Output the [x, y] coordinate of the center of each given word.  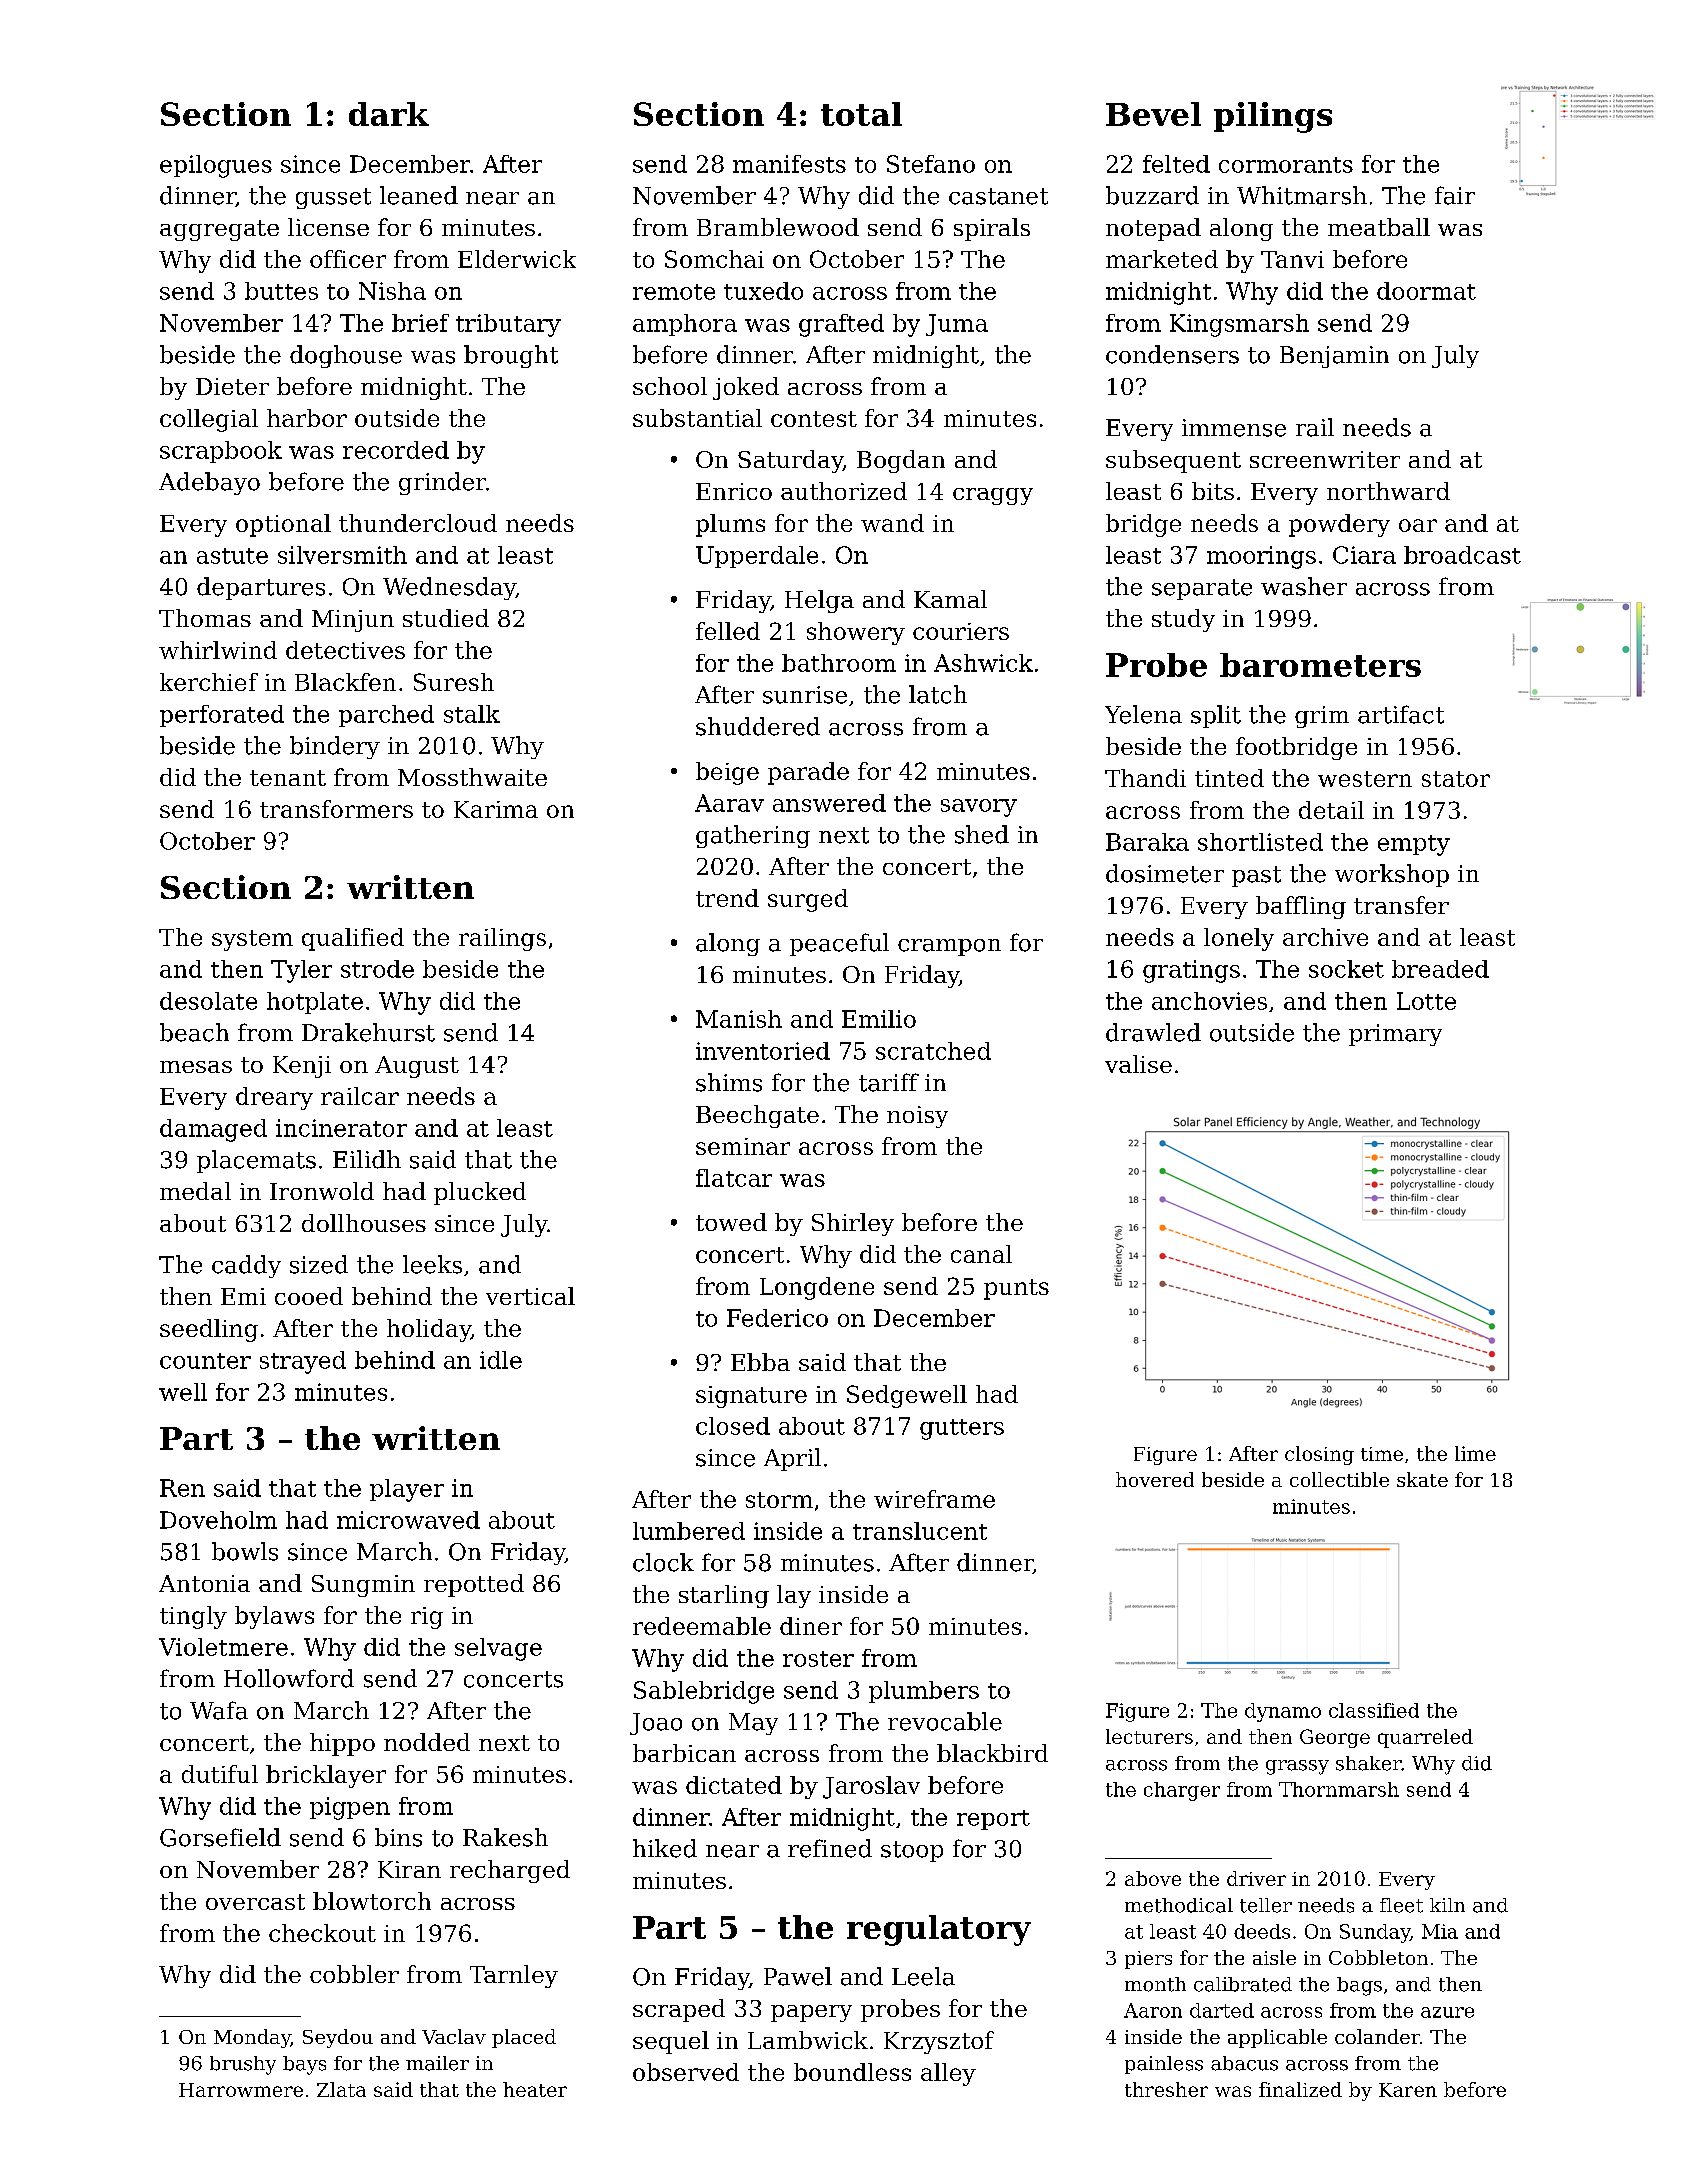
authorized [844, 491]
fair [1455, 195]
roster [818, 1659]
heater [535, 2089]
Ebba [760, 1362]
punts [1016, 1289]
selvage [498, 1649]
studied [446, 618]
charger [1182, 1791]
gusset [333, 198]
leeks [432, 1264]
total [861, 114]
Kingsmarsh [1239, 325]
